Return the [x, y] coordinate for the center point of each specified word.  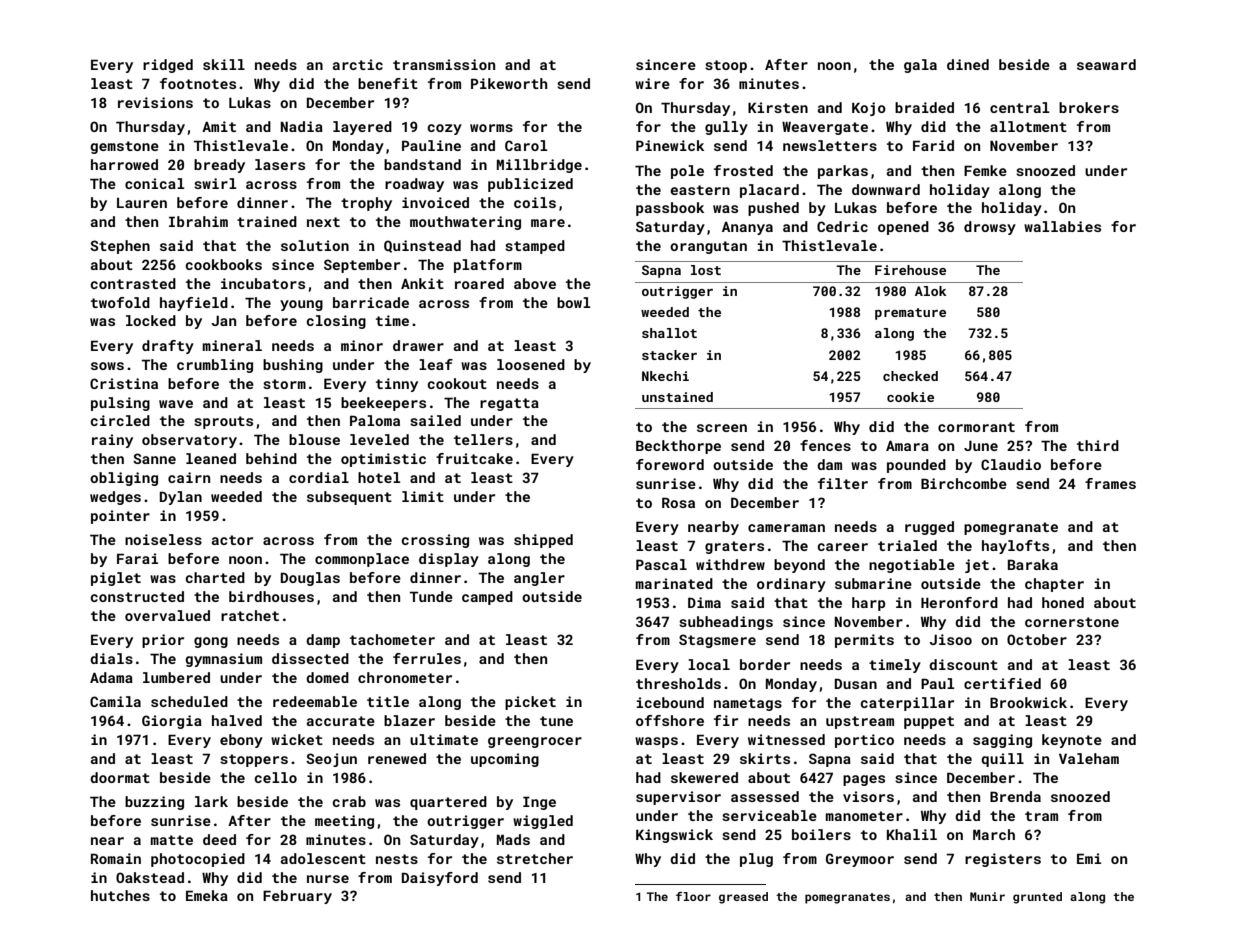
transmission [444, 64]
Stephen [120, 247]
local [709, 664]
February [297, 897]
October [1037, 639]
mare [548, 223]
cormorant [976, 427]
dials [111, 658]
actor [232, 540]
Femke [985, 170]
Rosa [678, 502]
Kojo [869, 109]
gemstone [124, 147]
